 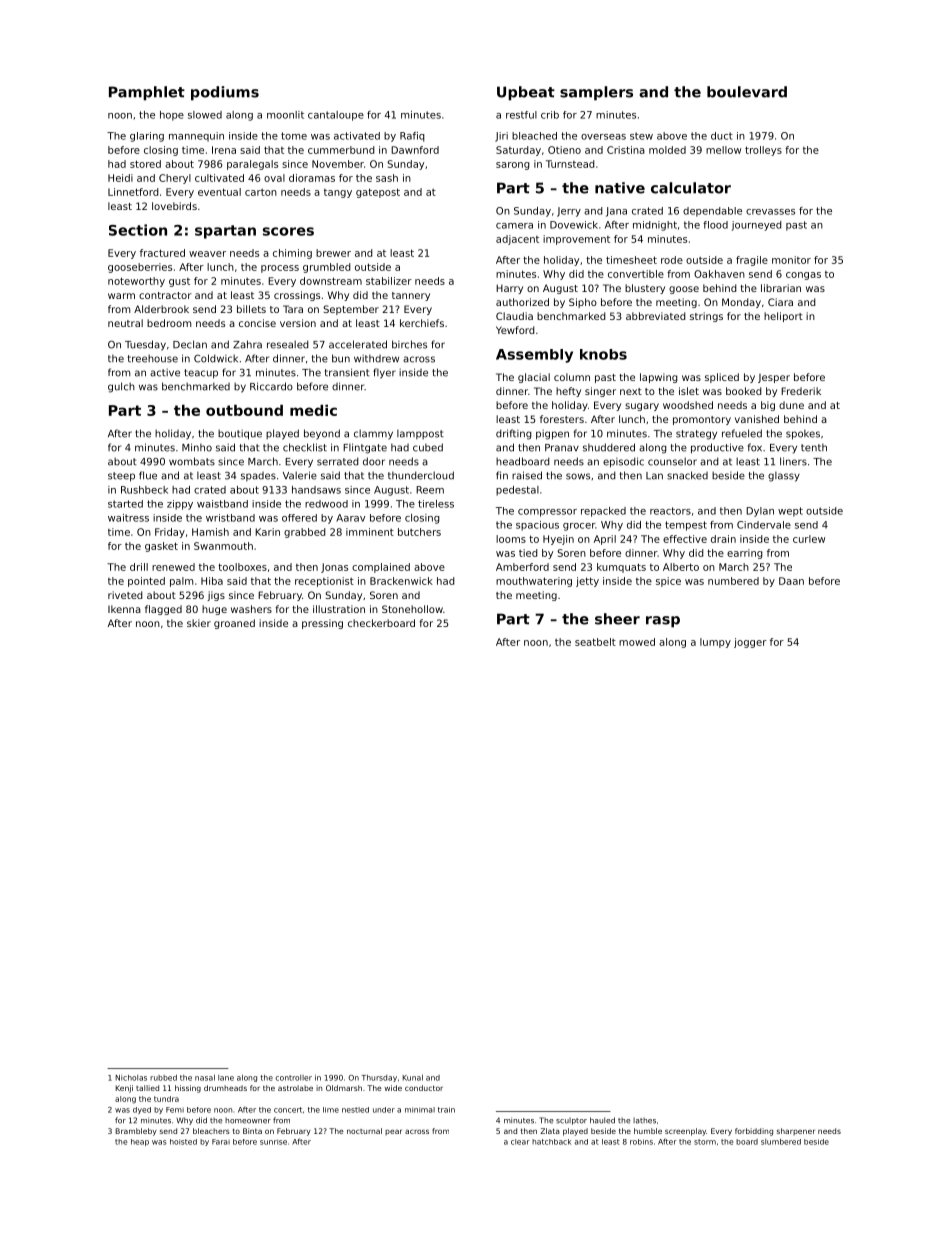 What do you see at coordinates (226, 1078) in the screenshot?
I see `lane` at bounding box center [226, 1078].
